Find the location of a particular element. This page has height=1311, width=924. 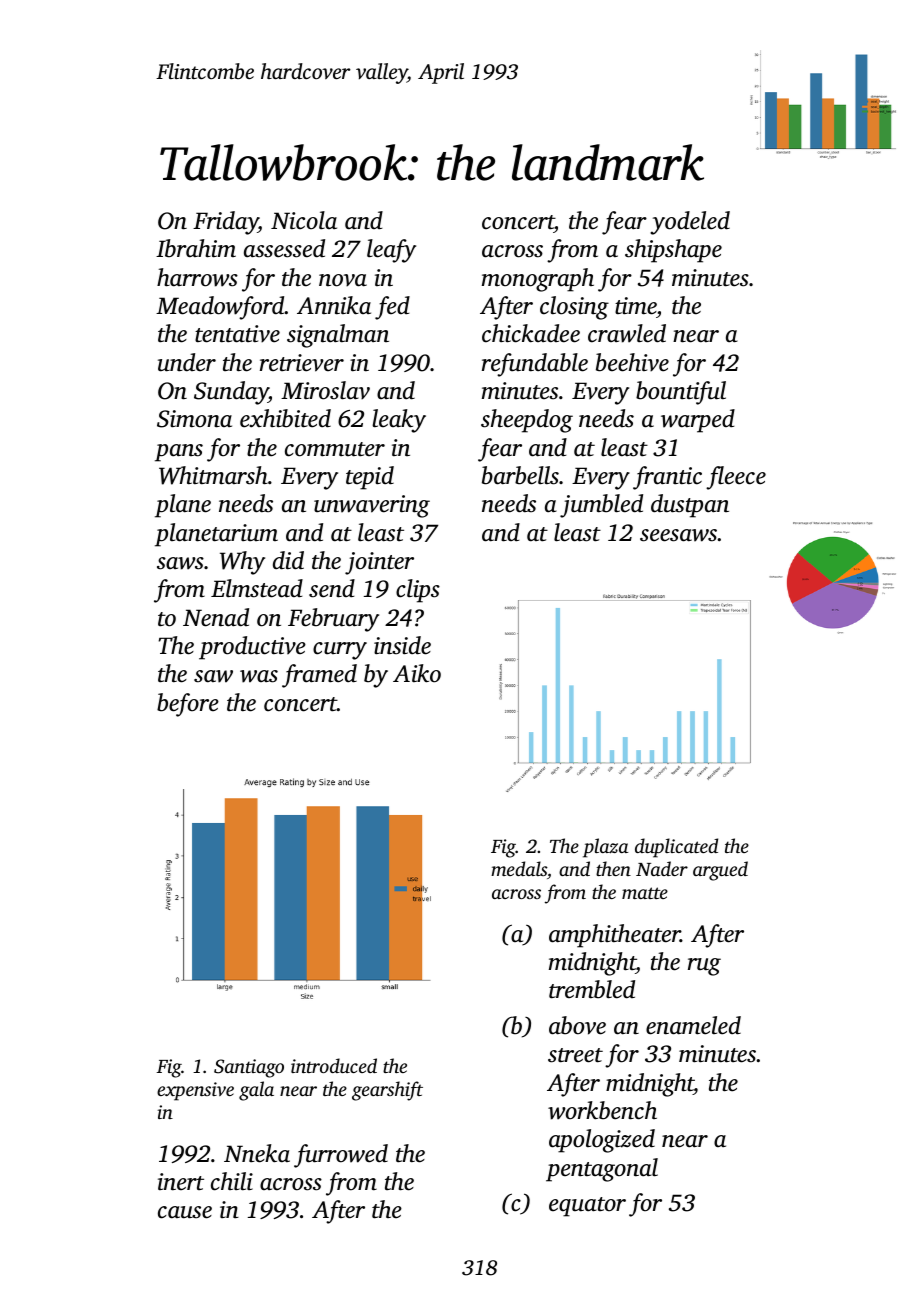

framed is located at coordinates (319, 676).
